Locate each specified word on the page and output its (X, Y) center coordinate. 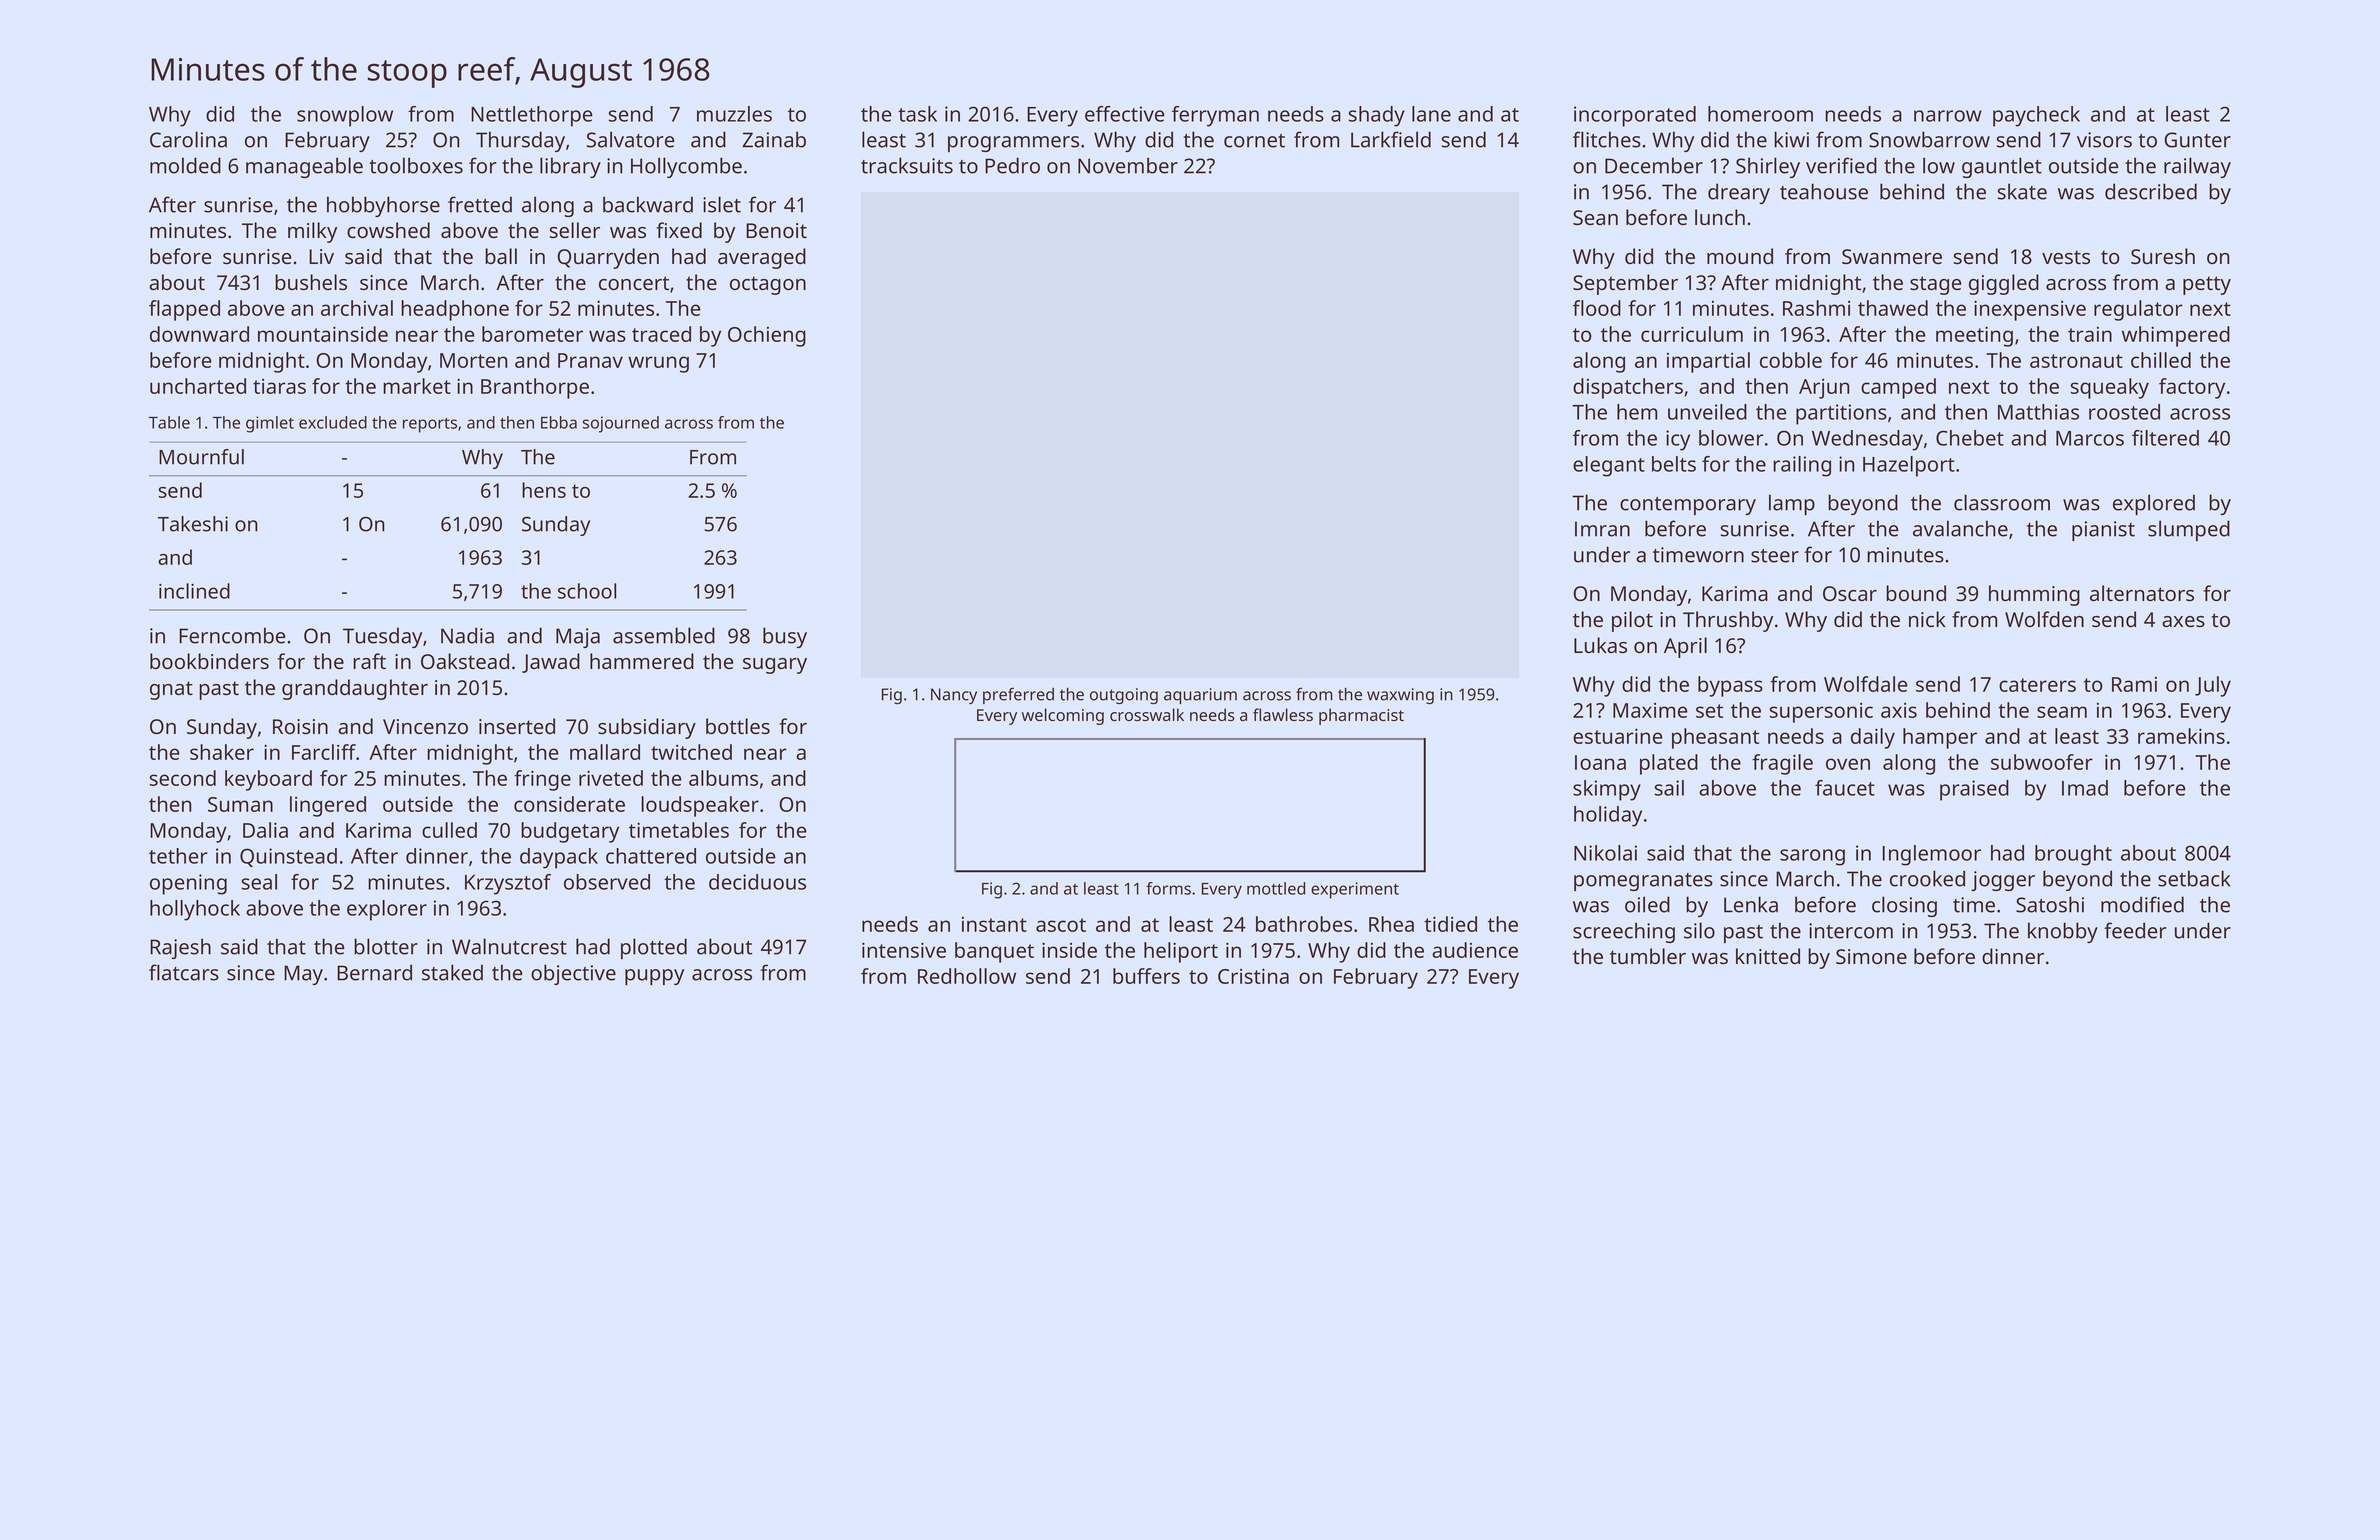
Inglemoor (1932, 855)
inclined (194, 591)
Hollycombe (686, 167)
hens (544, 490)
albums (723, 778)
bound (1916, 593)
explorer (387, 910)
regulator (2138, 310)
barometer (532, 334)
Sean (1595, 217)
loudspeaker (700, 806)
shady (1377, 116)
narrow (1948, 116)
